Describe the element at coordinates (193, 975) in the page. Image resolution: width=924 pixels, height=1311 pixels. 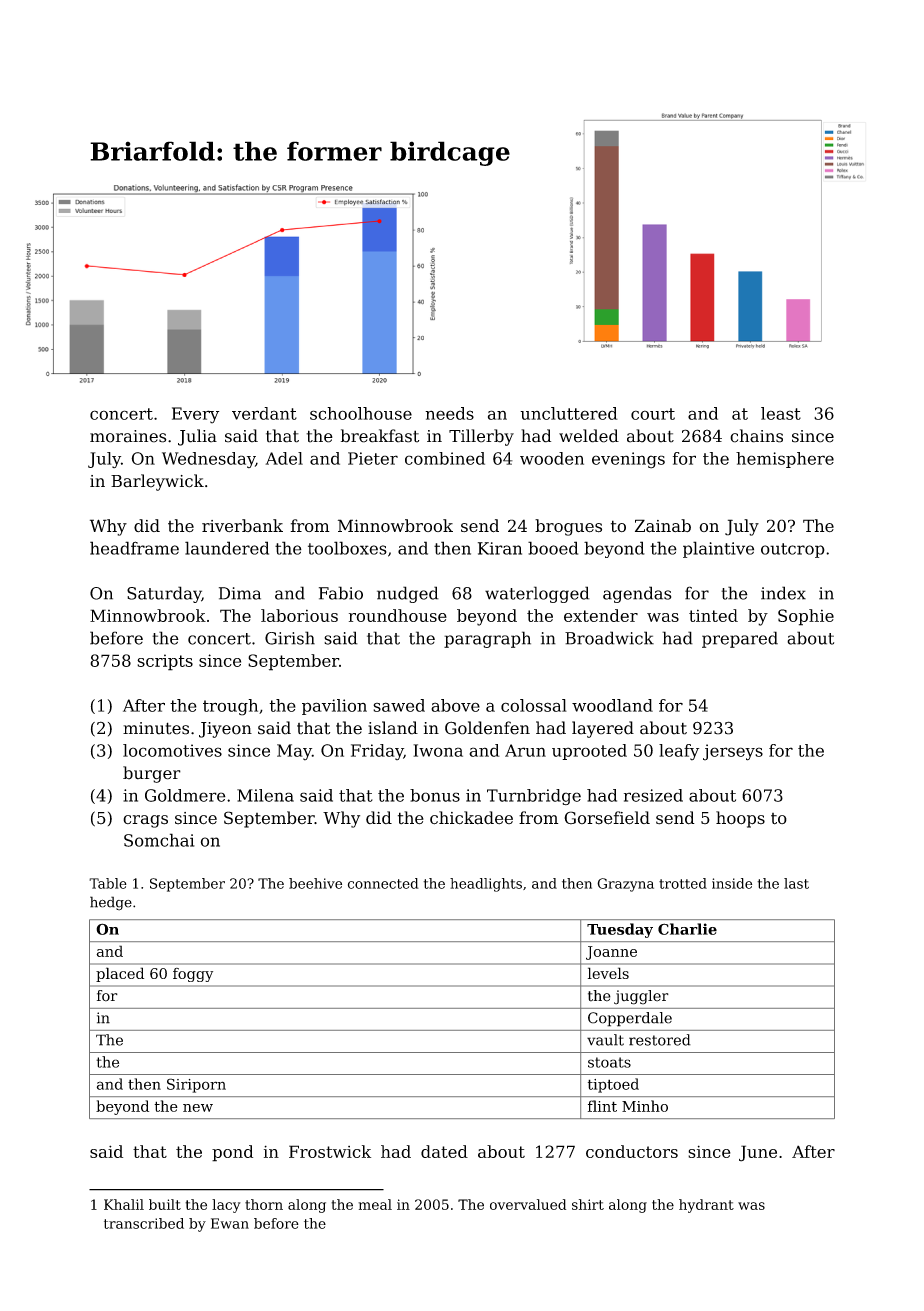
I see `foggy` at that location.
